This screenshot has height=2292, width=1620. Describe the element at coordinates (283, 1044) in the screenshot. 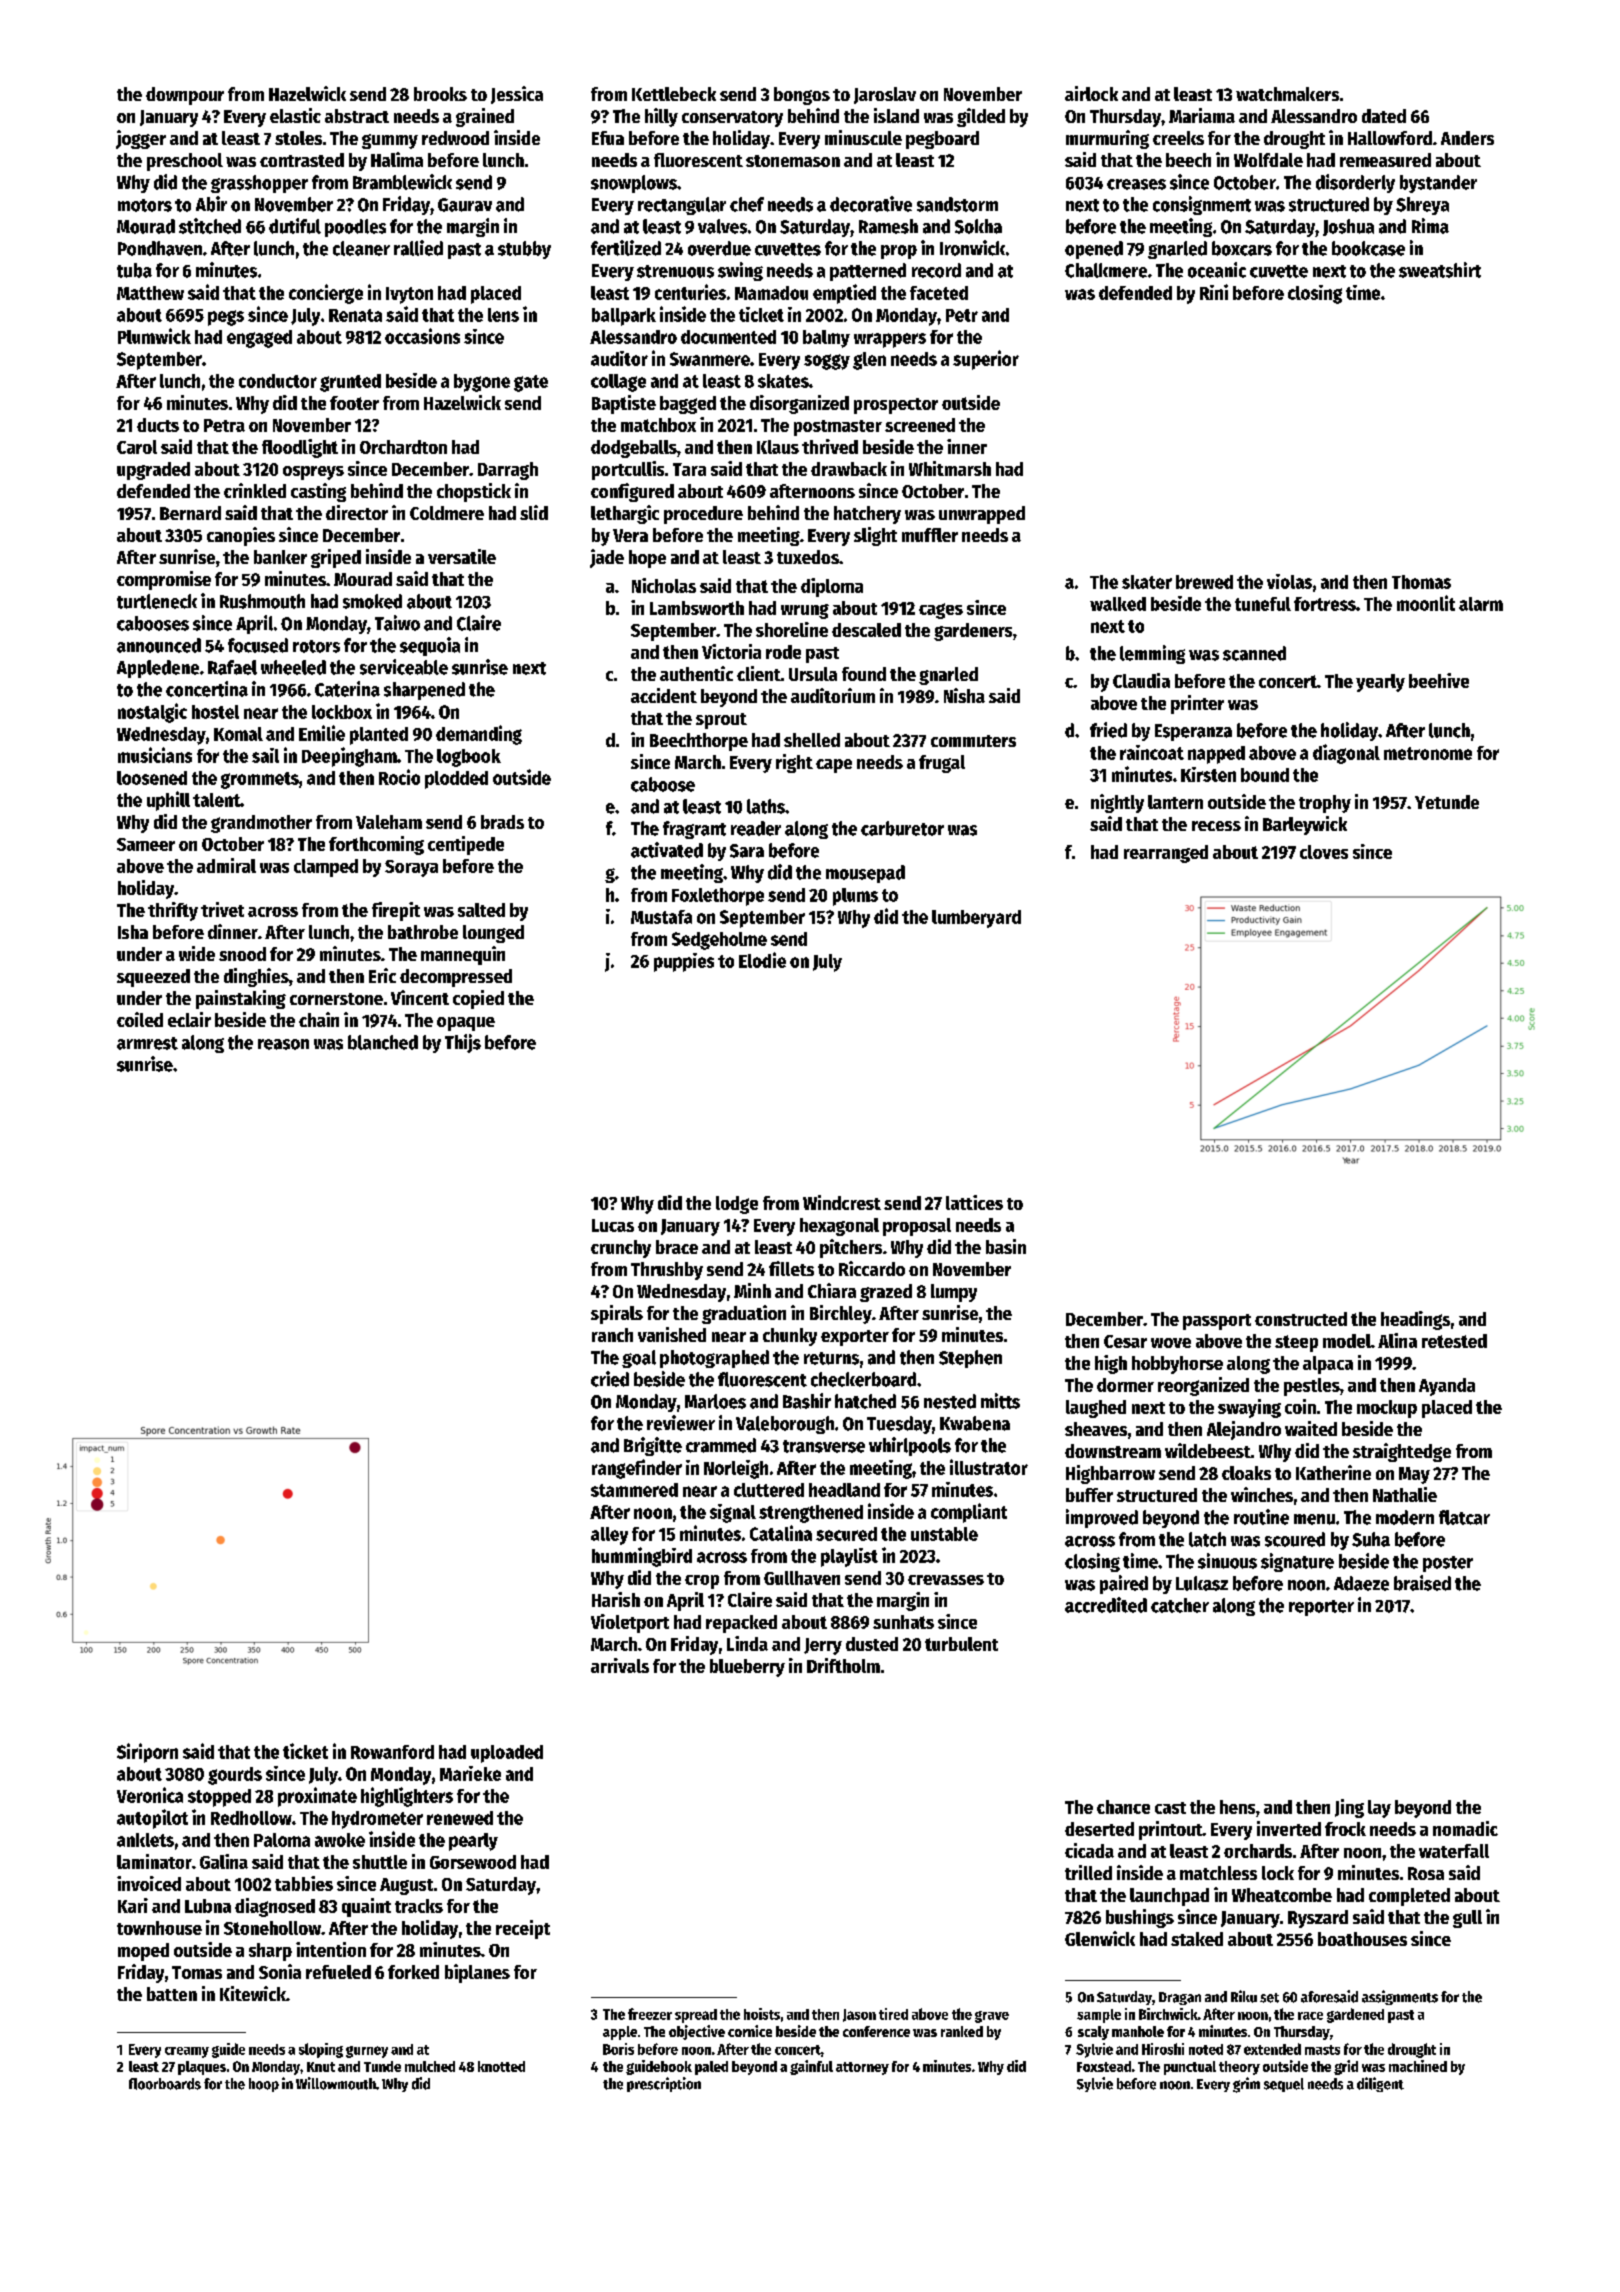

I see `reason` at that location.
